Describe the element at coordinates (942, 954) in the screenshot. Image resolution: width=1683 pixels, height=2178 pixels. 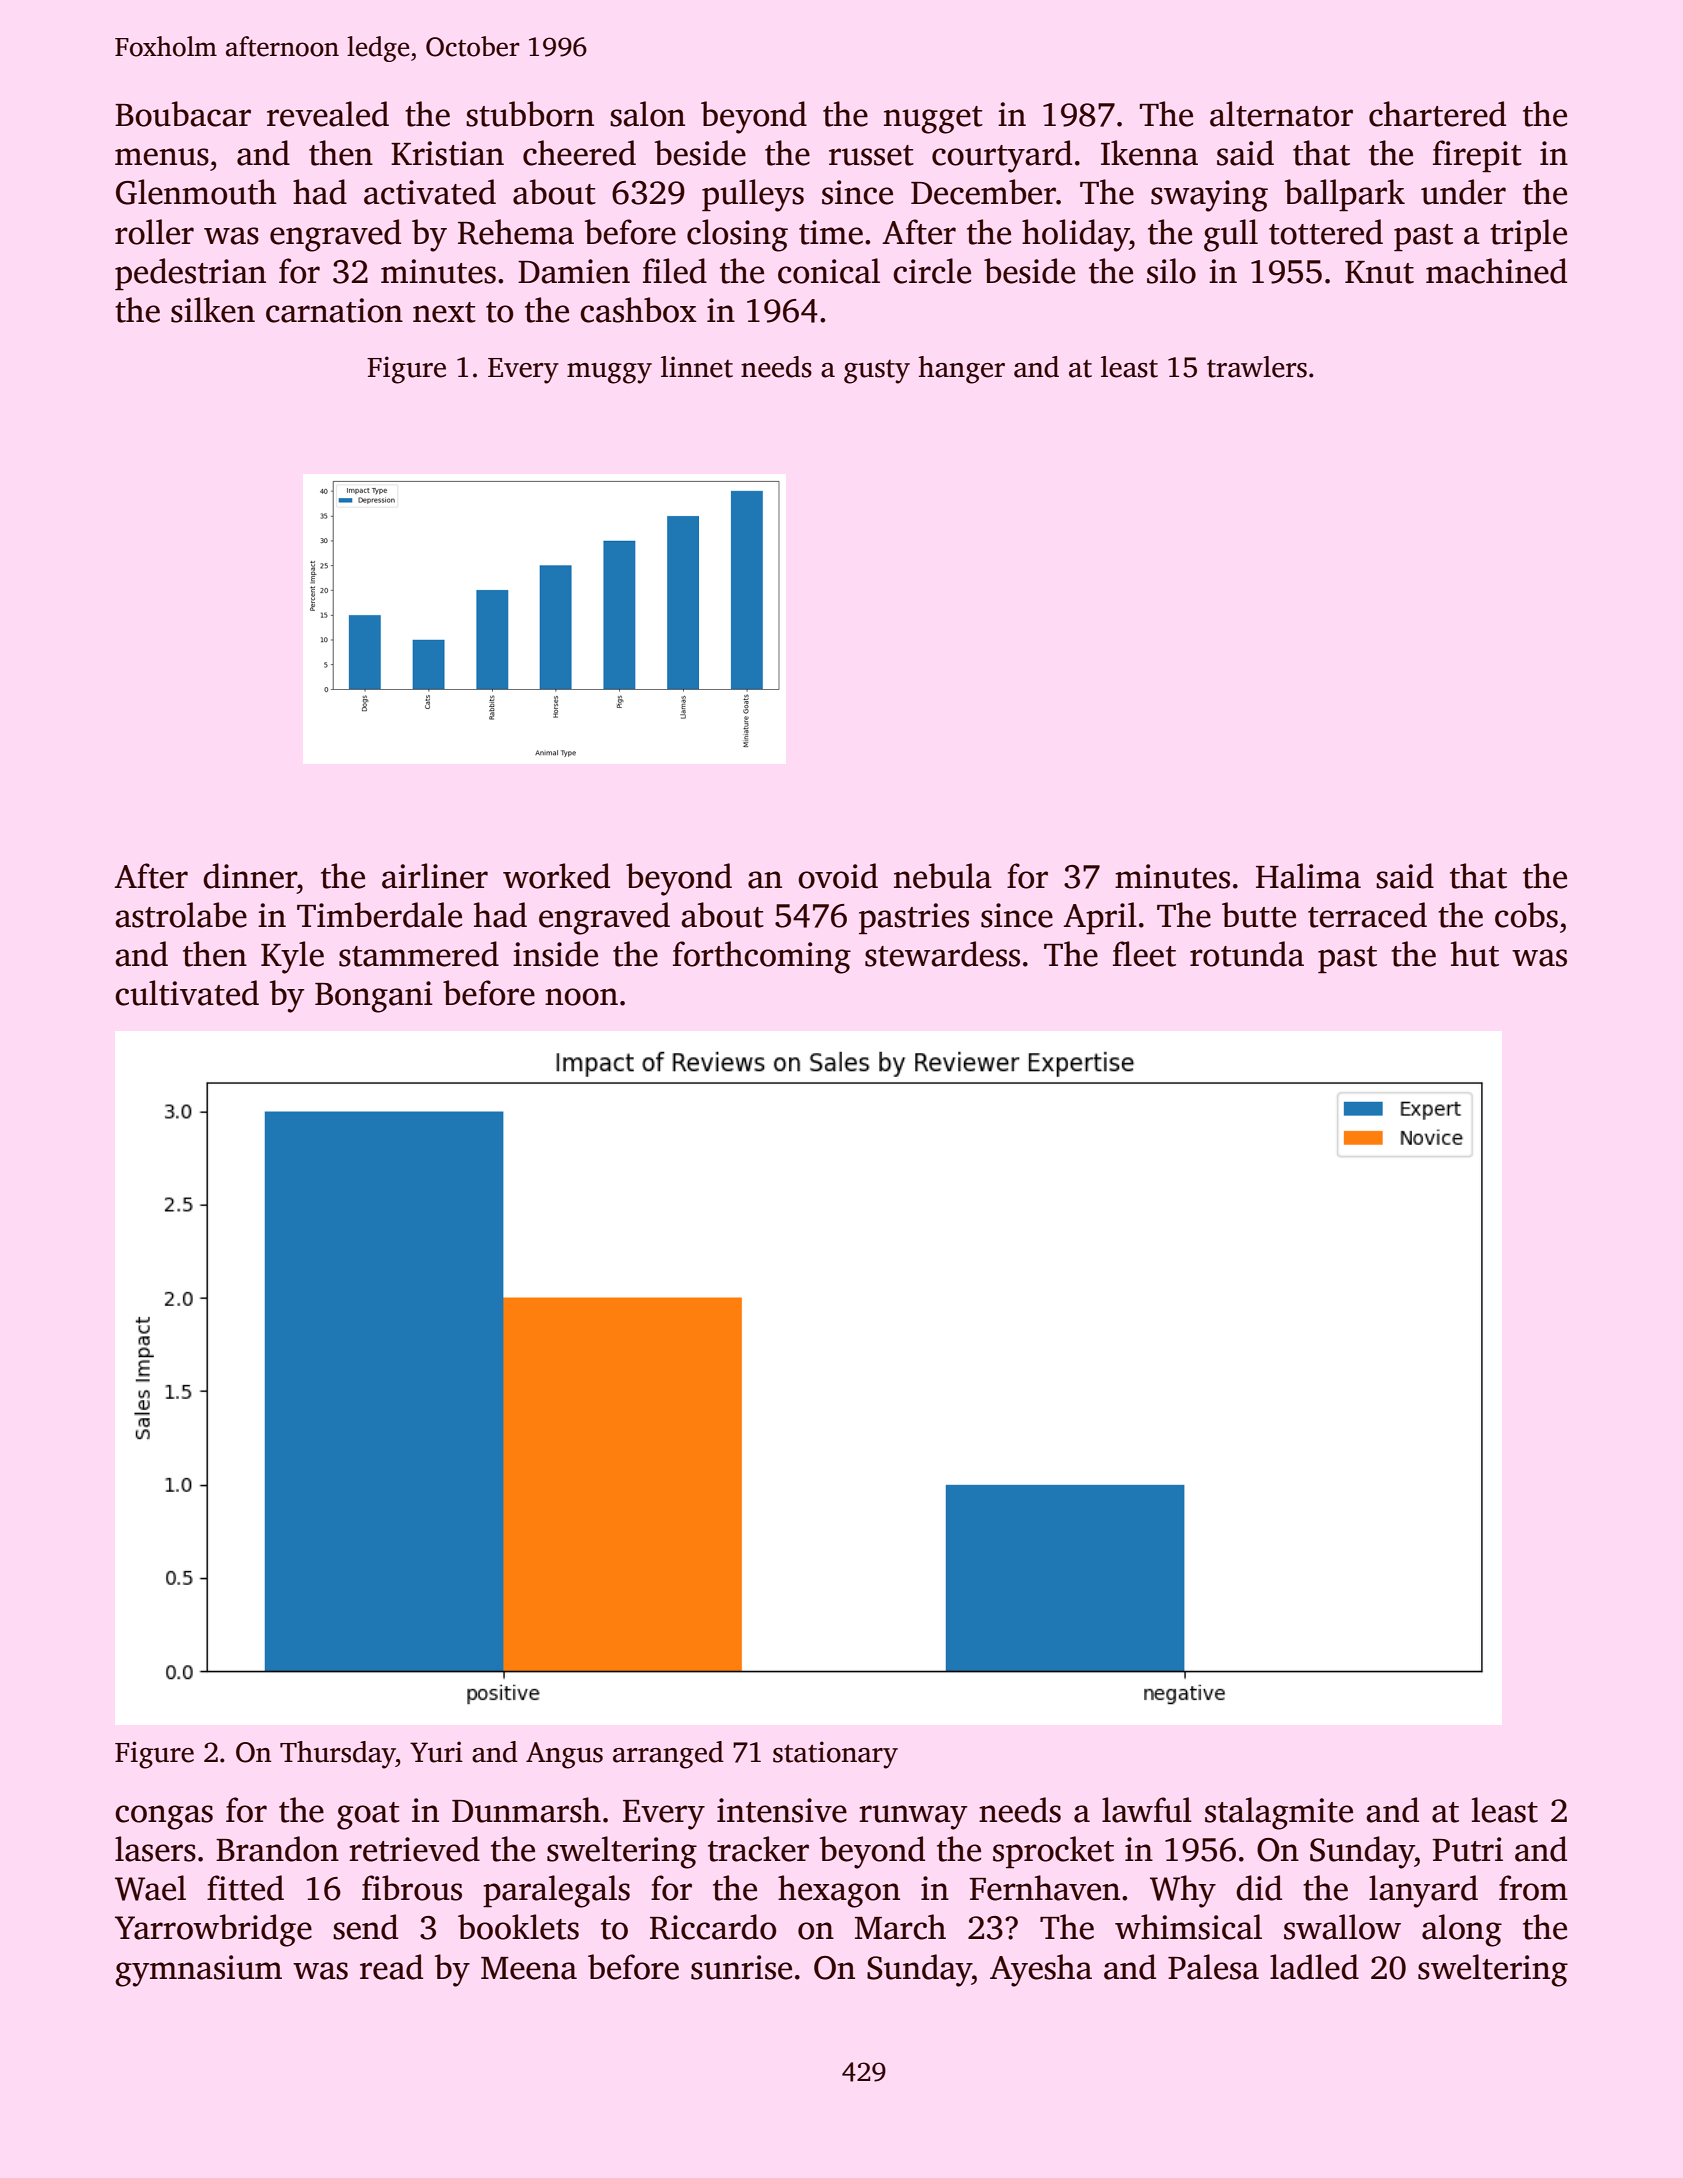
I see `stewardess` at that location.
